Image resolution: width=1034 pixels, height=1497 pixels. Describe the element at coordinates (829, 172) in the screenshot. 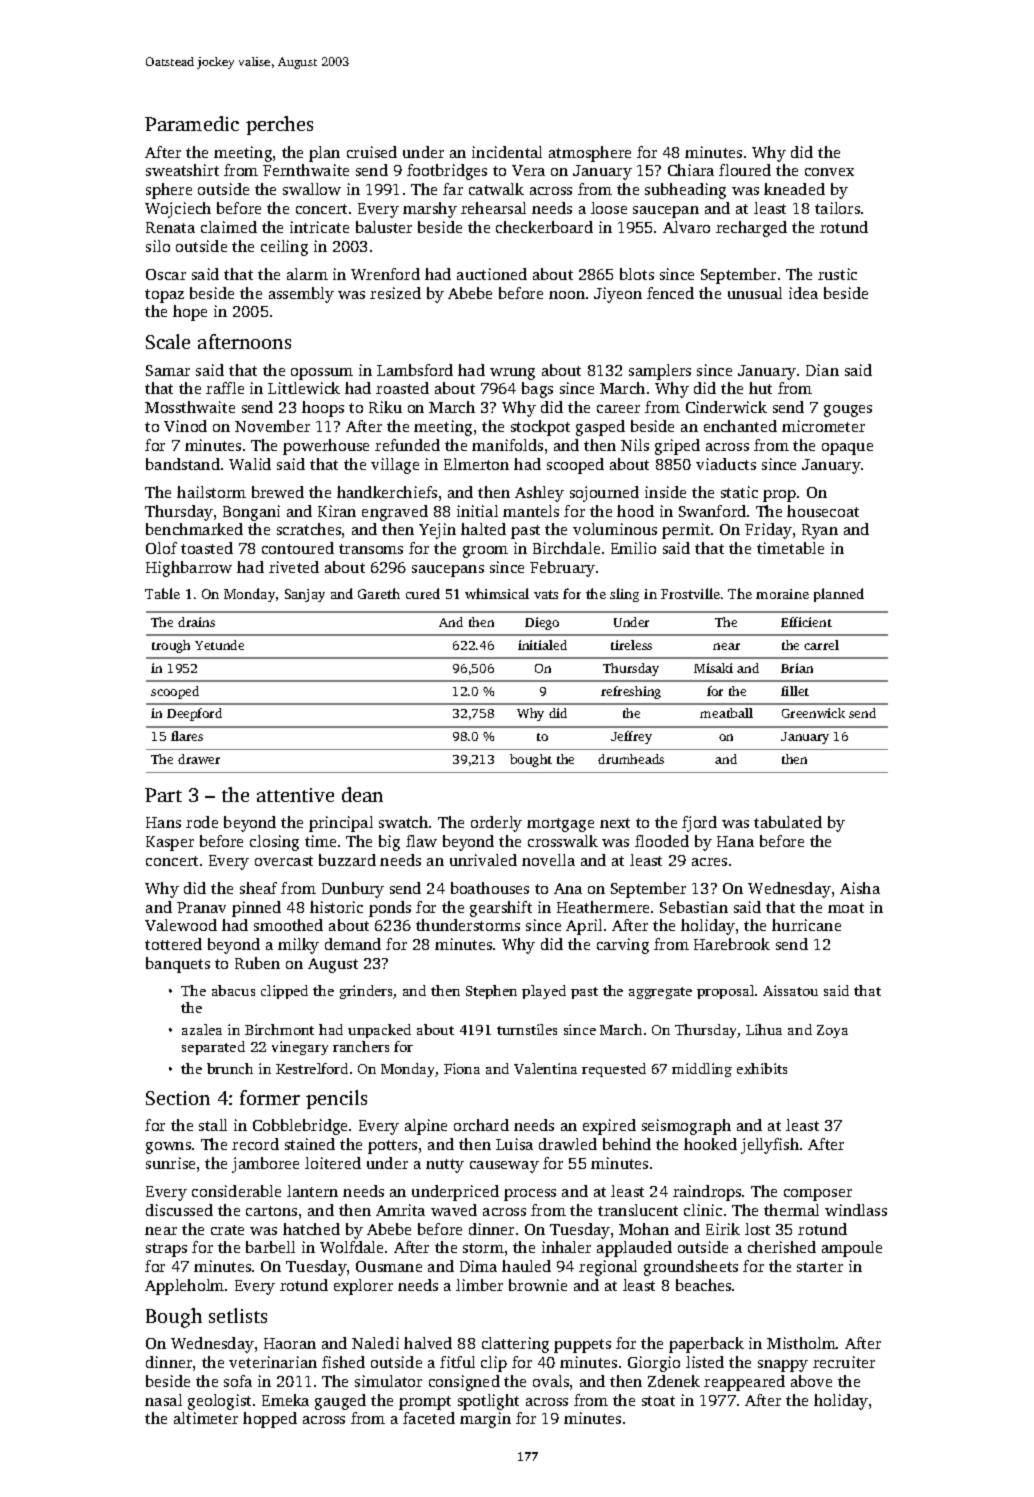

I see `convex` at that location.
